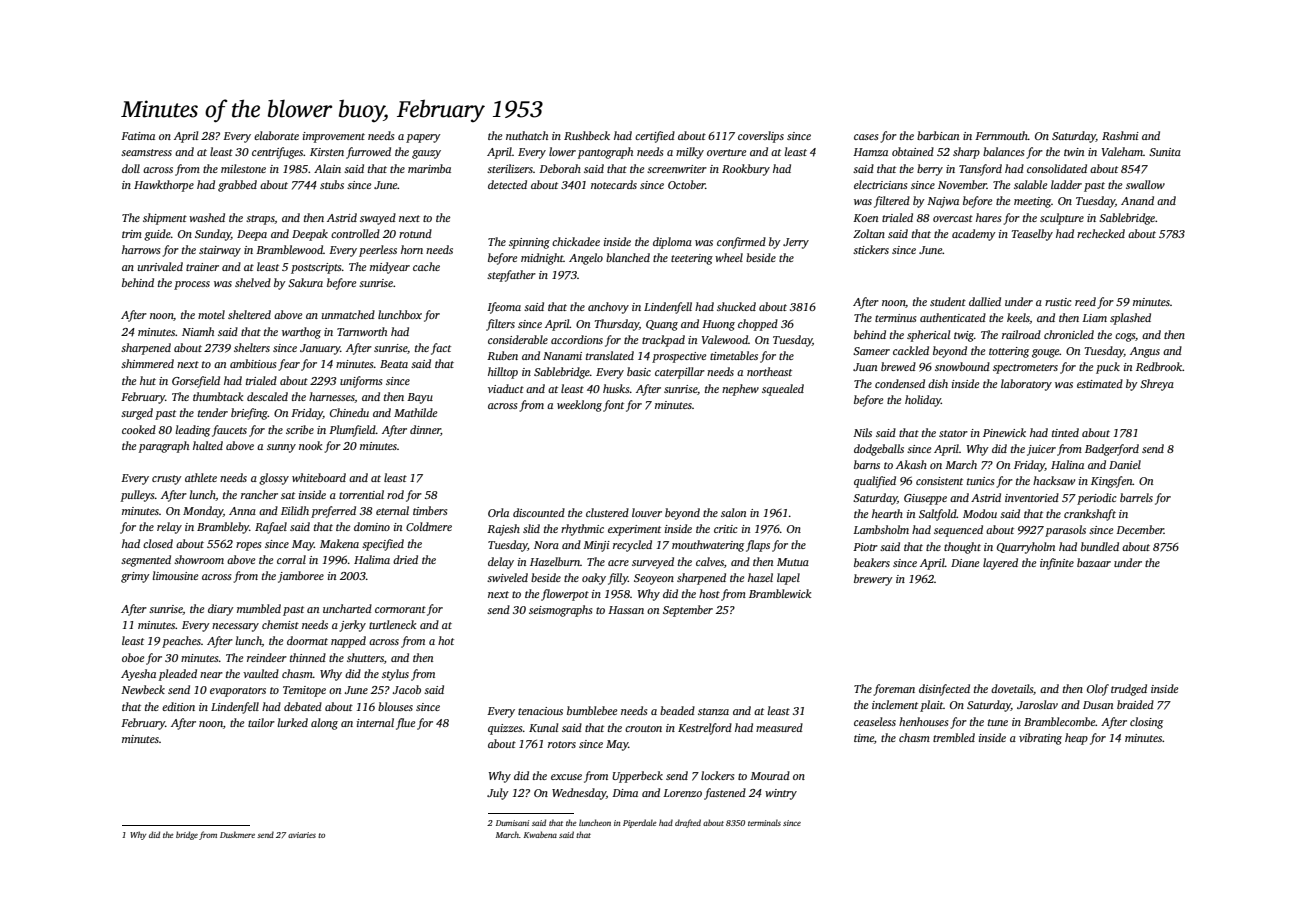  What do you see at coordinates (540, 834) in the image?
I see `Kwabena` at bounding box center [540, 834].
